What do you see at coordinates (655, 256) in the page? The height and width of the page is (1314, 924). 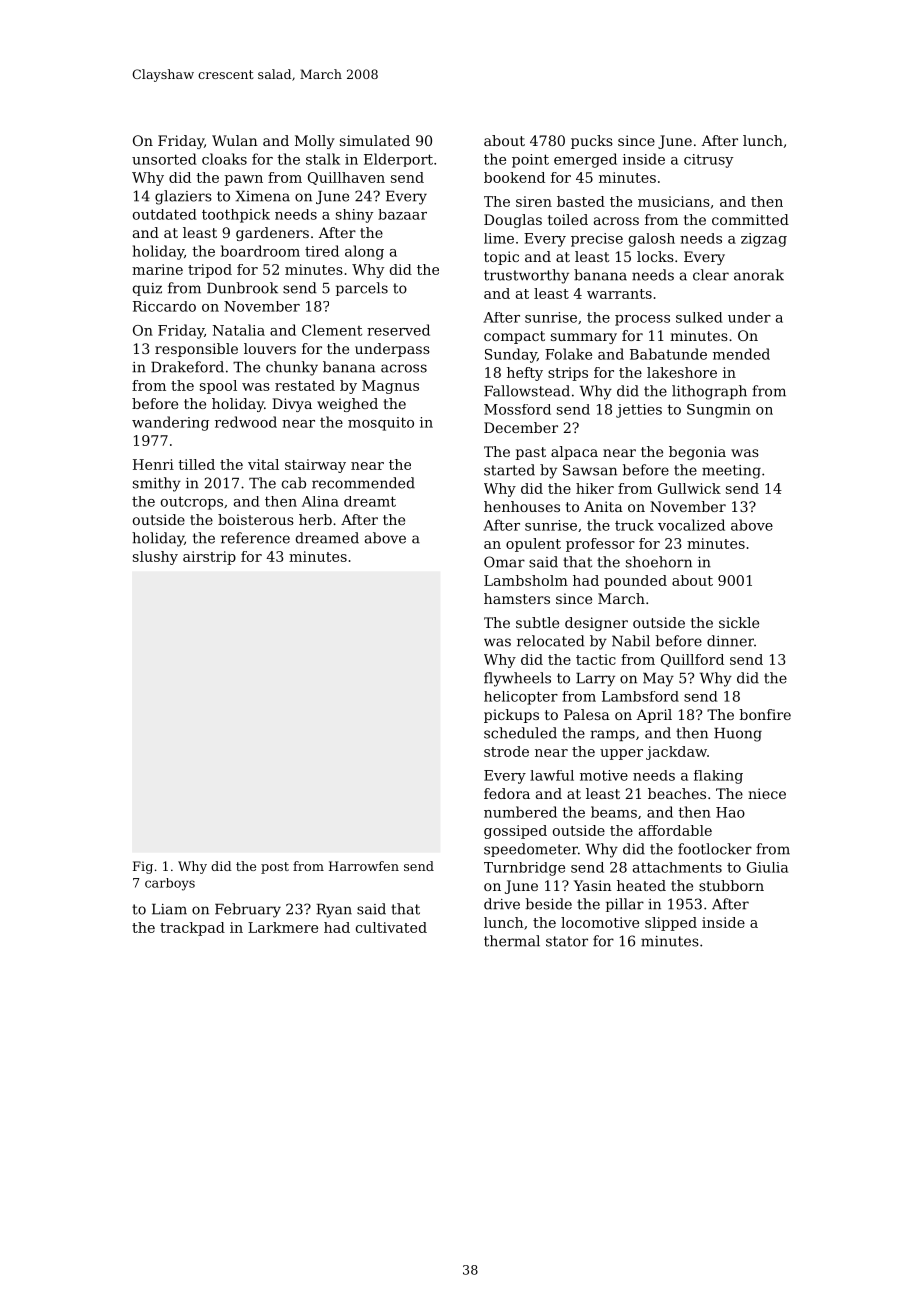 I see `locks` at bounding box center [655, 256].
